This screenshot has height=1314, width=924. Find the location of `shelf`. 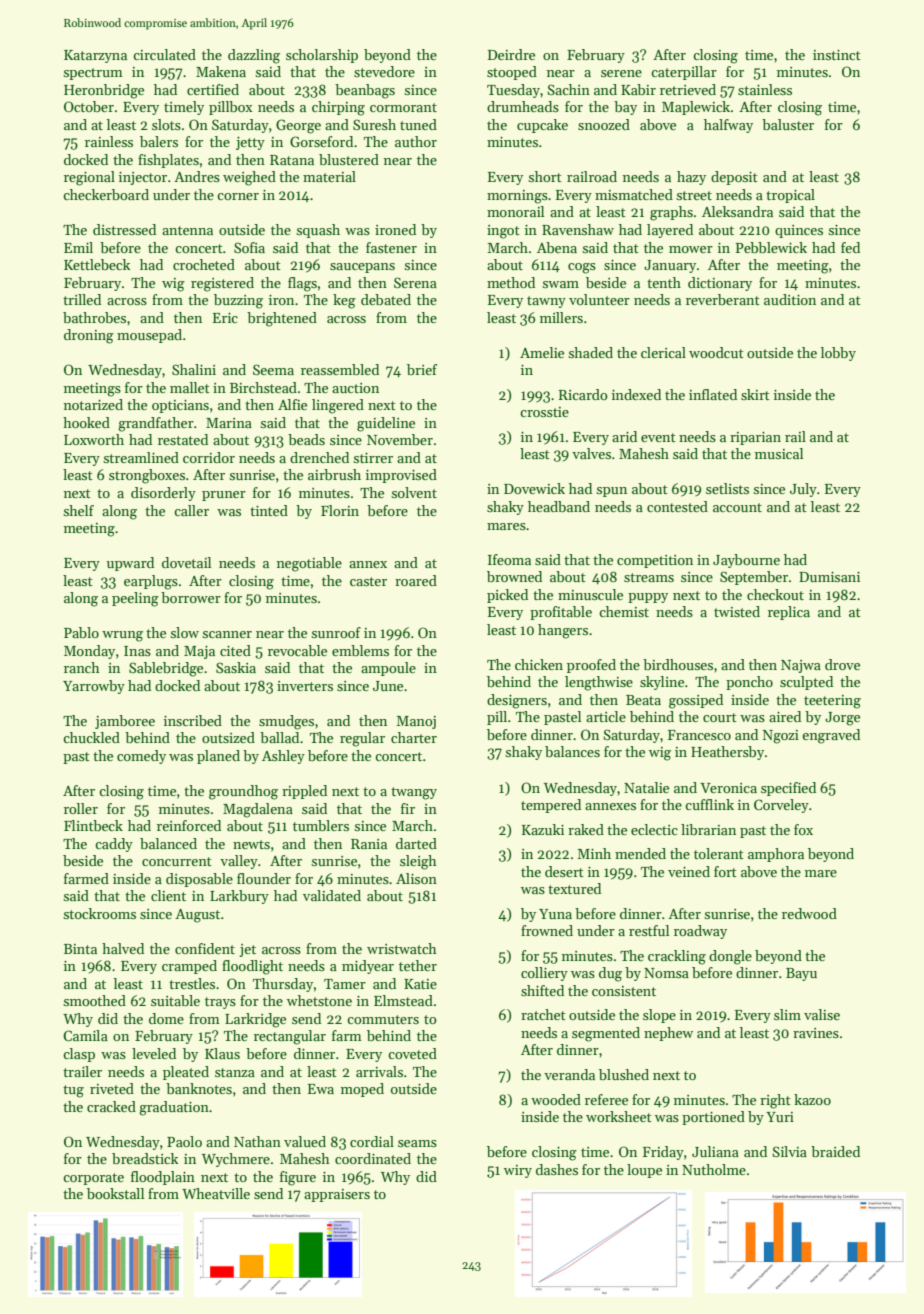

shelf is located at coordinates (79, 510).
